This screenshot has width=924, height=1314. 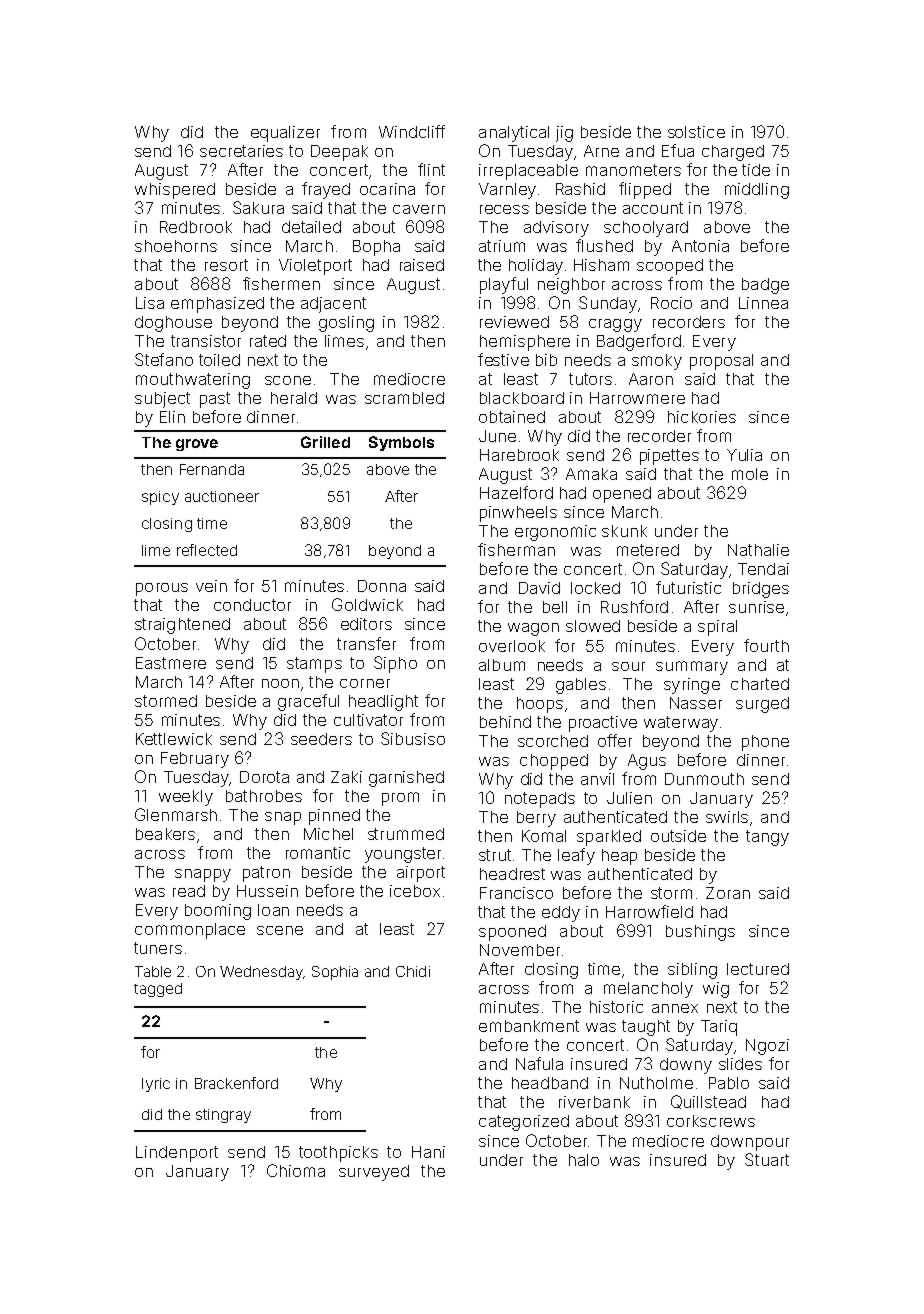 What do you see at coordinates (629, 798) in the screenshot?
I see `Julien` at bounding box center [629, 798].
